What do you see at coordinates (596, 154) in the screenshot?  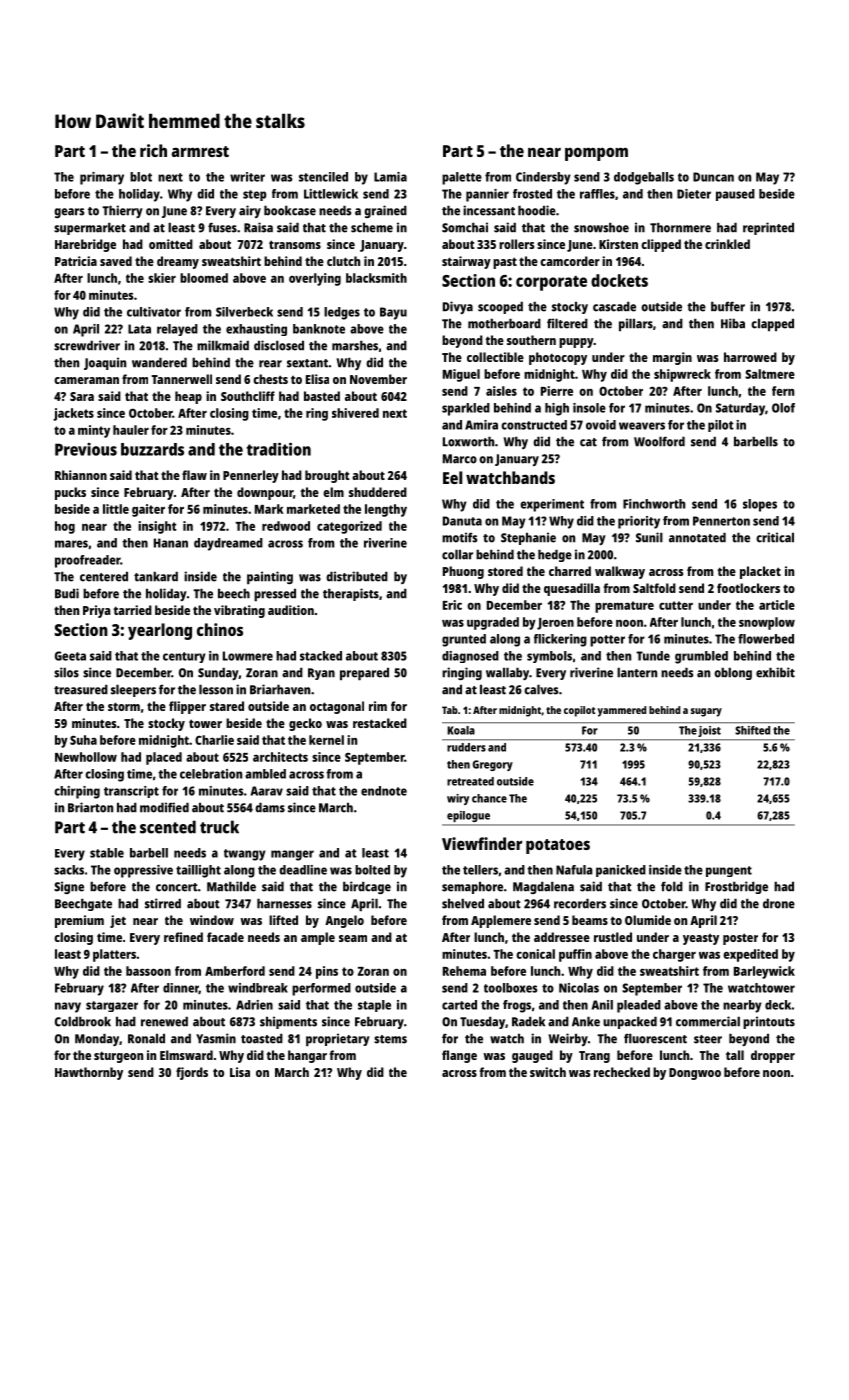 I see `pompom` at bounding box center [596, 154].
